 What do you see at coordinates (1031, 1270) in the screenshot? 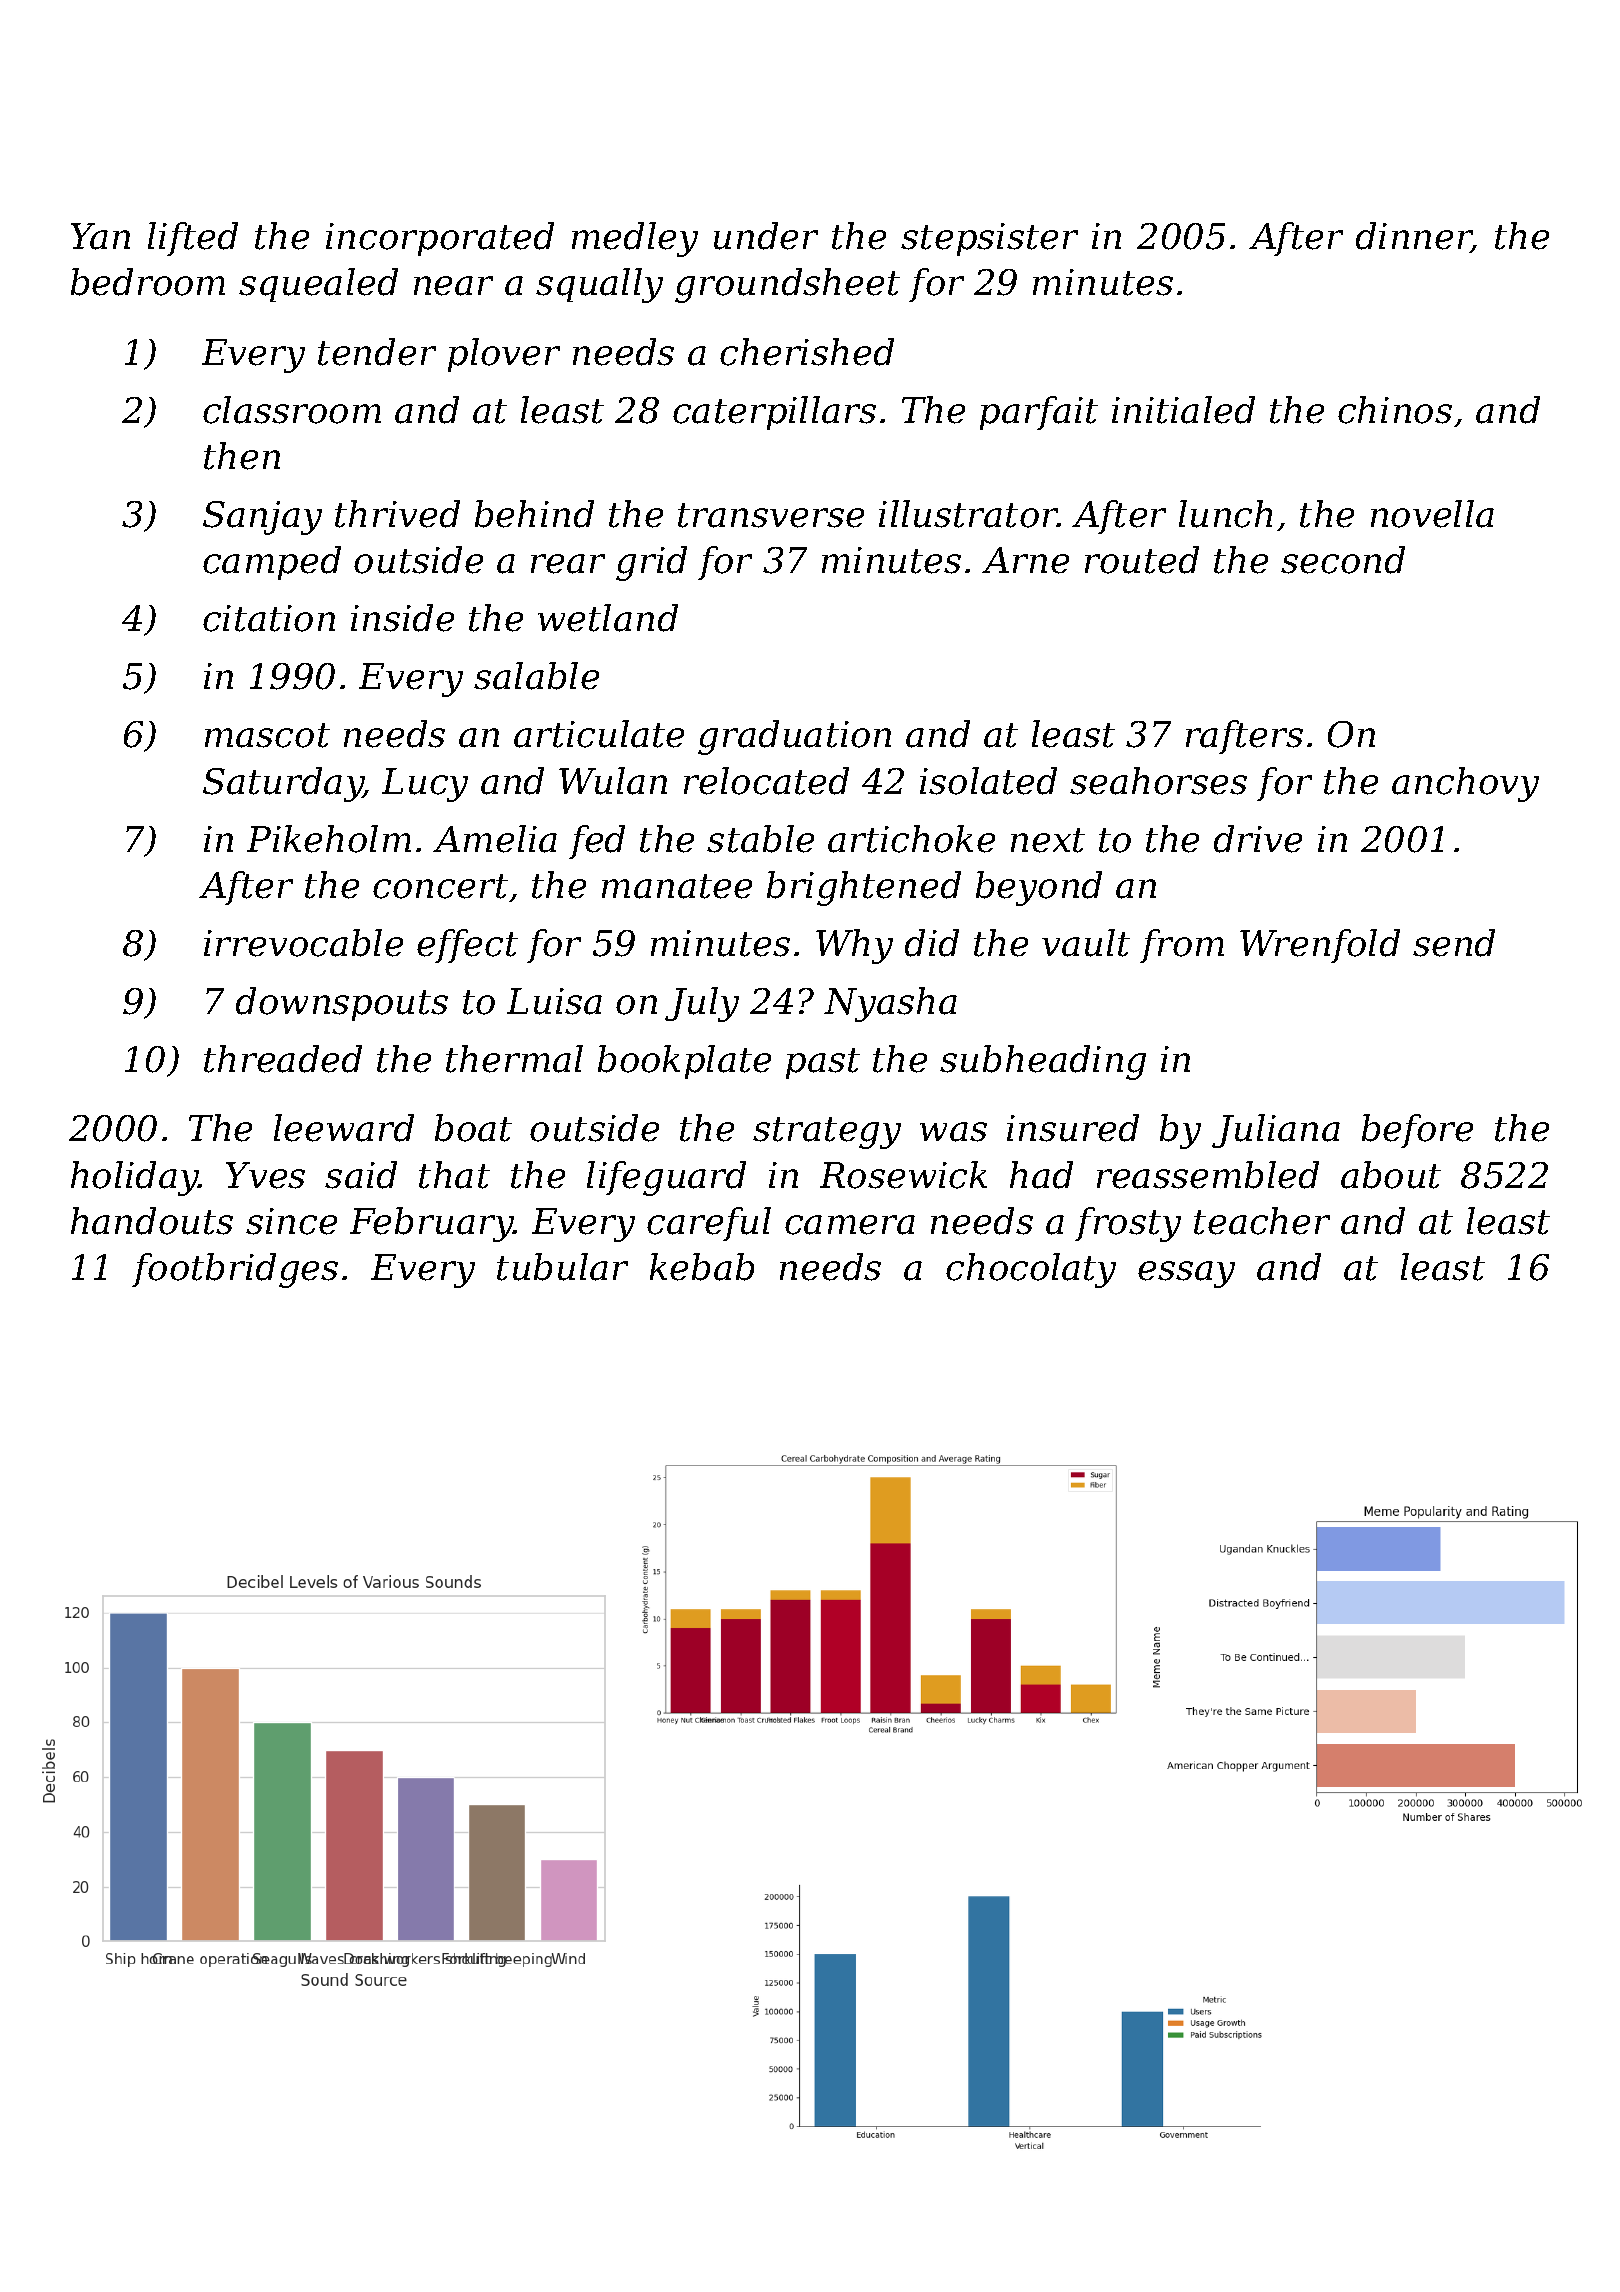
I see `chocolaty` at bounding box center [1031, 1270].
